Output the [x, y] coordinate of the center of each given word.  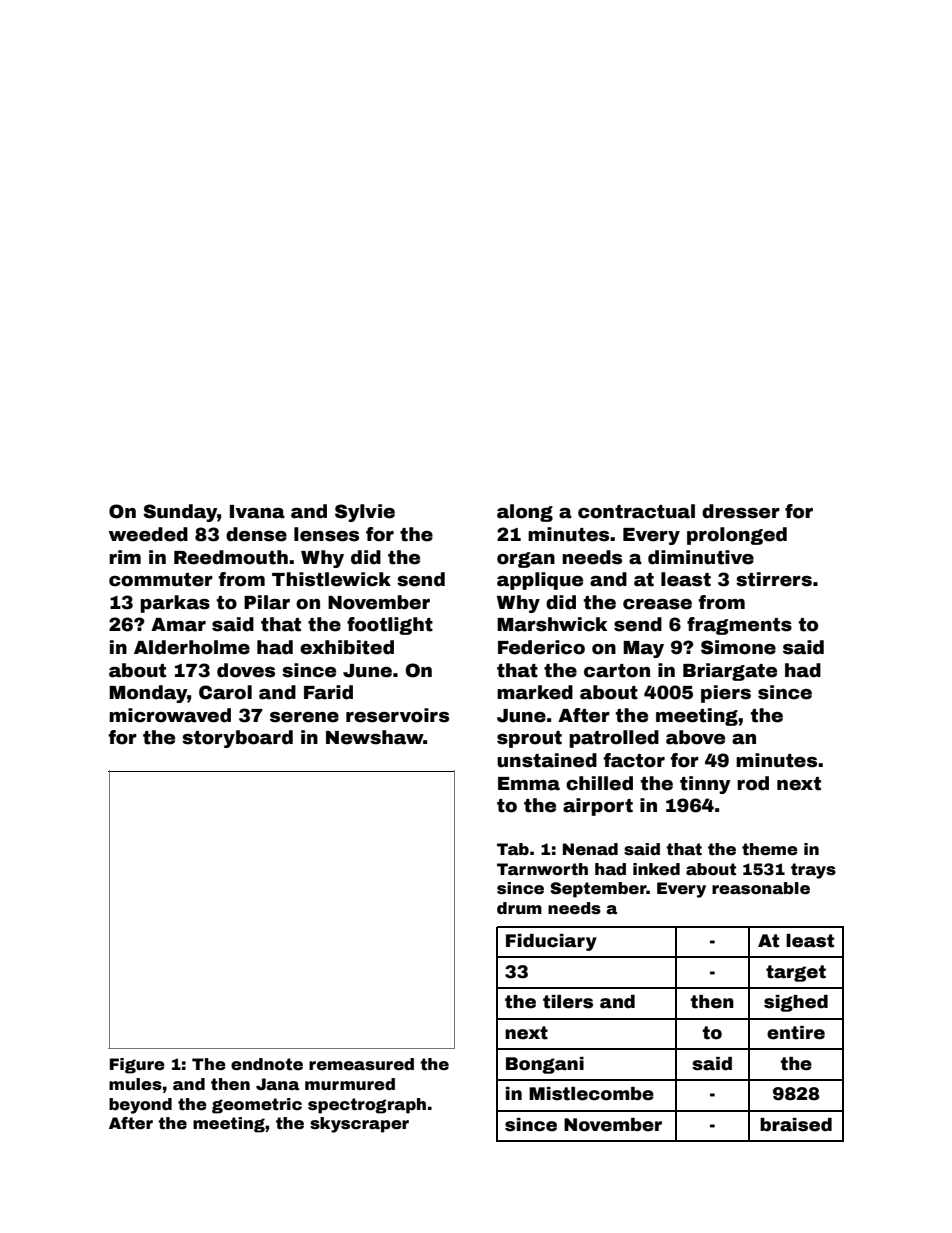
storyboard [237, 739]
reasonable [761, 888]
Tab [513, 849]
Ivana [257, 512]
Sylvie [365, 513]
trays [813, 871]
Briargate [730, 672]
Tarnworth [542, 869]
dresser [741, 511]
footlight [390, 626]
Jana [277, 1084]
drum [519, 908]
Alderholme [192, 647]
